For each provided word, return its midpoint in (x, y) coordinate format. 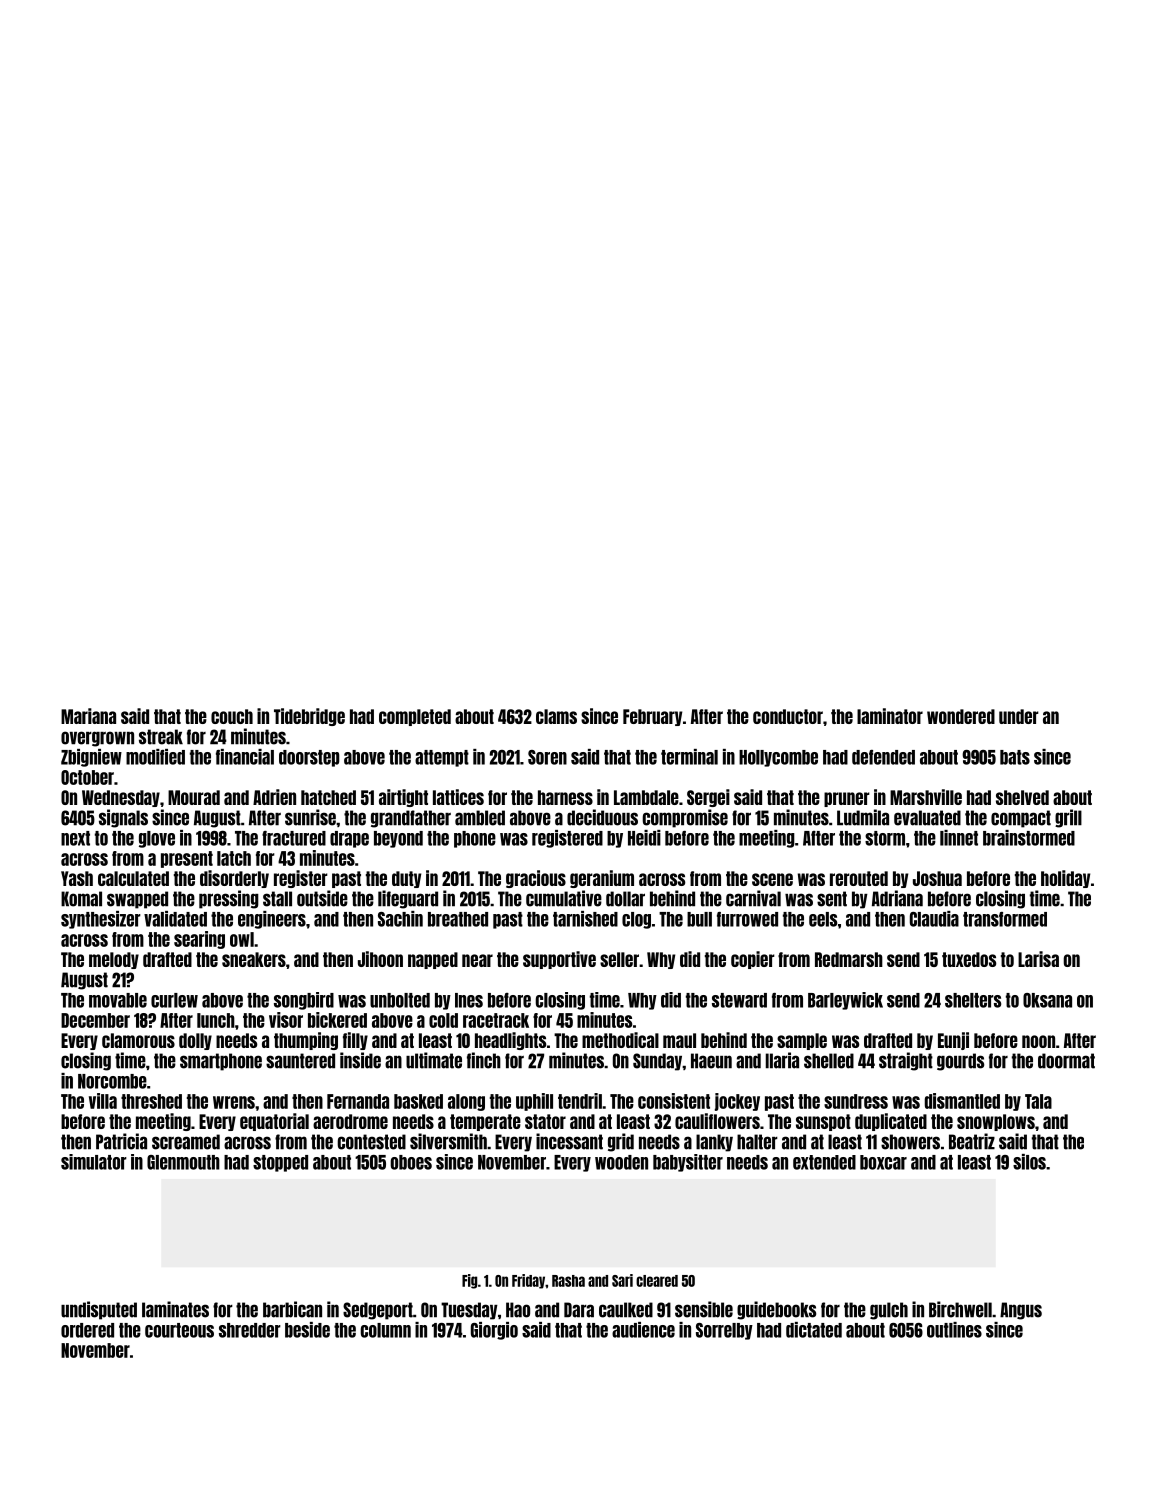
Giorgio (494, 1331)
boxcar (883, 1162)
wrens (234, 1102)
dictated (814, 1330)
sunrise (310, 817)
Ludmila (863, 817)
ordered (87, 1330)
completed (415, 717)
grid (621, 1142)
